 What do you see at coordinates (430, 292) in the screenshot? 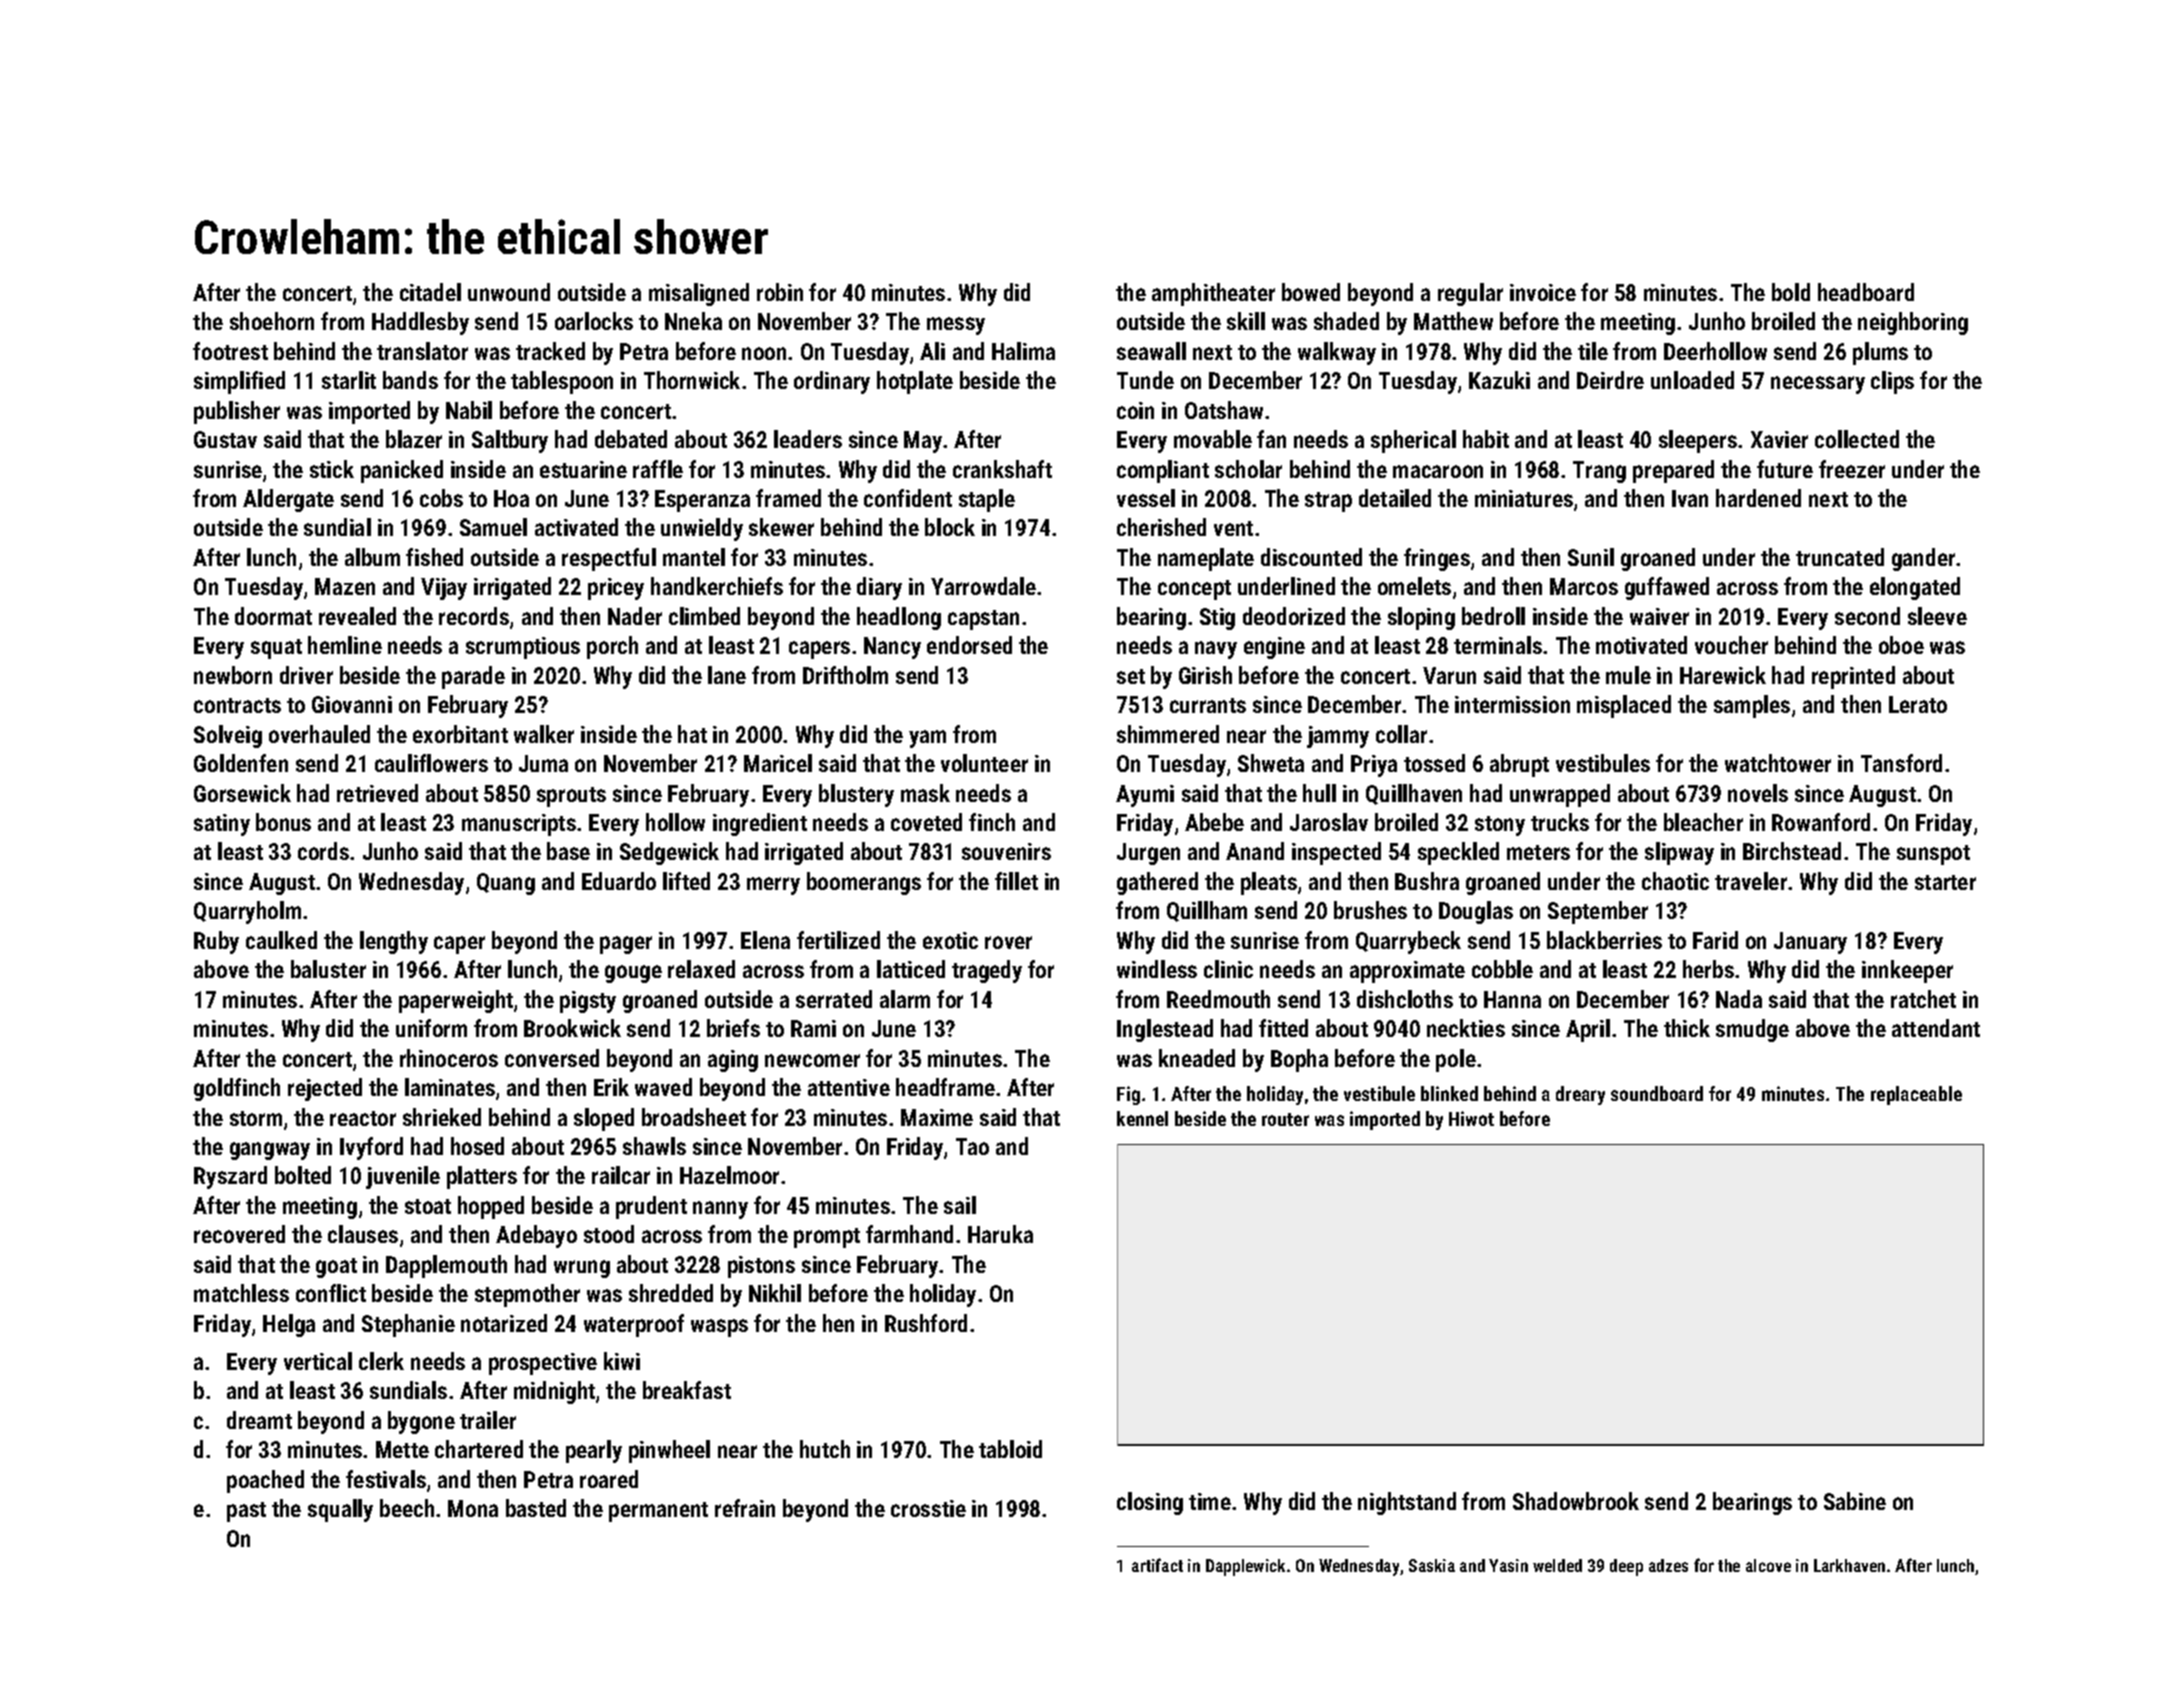
I see `citadel` at bounding box center [430, 292].
